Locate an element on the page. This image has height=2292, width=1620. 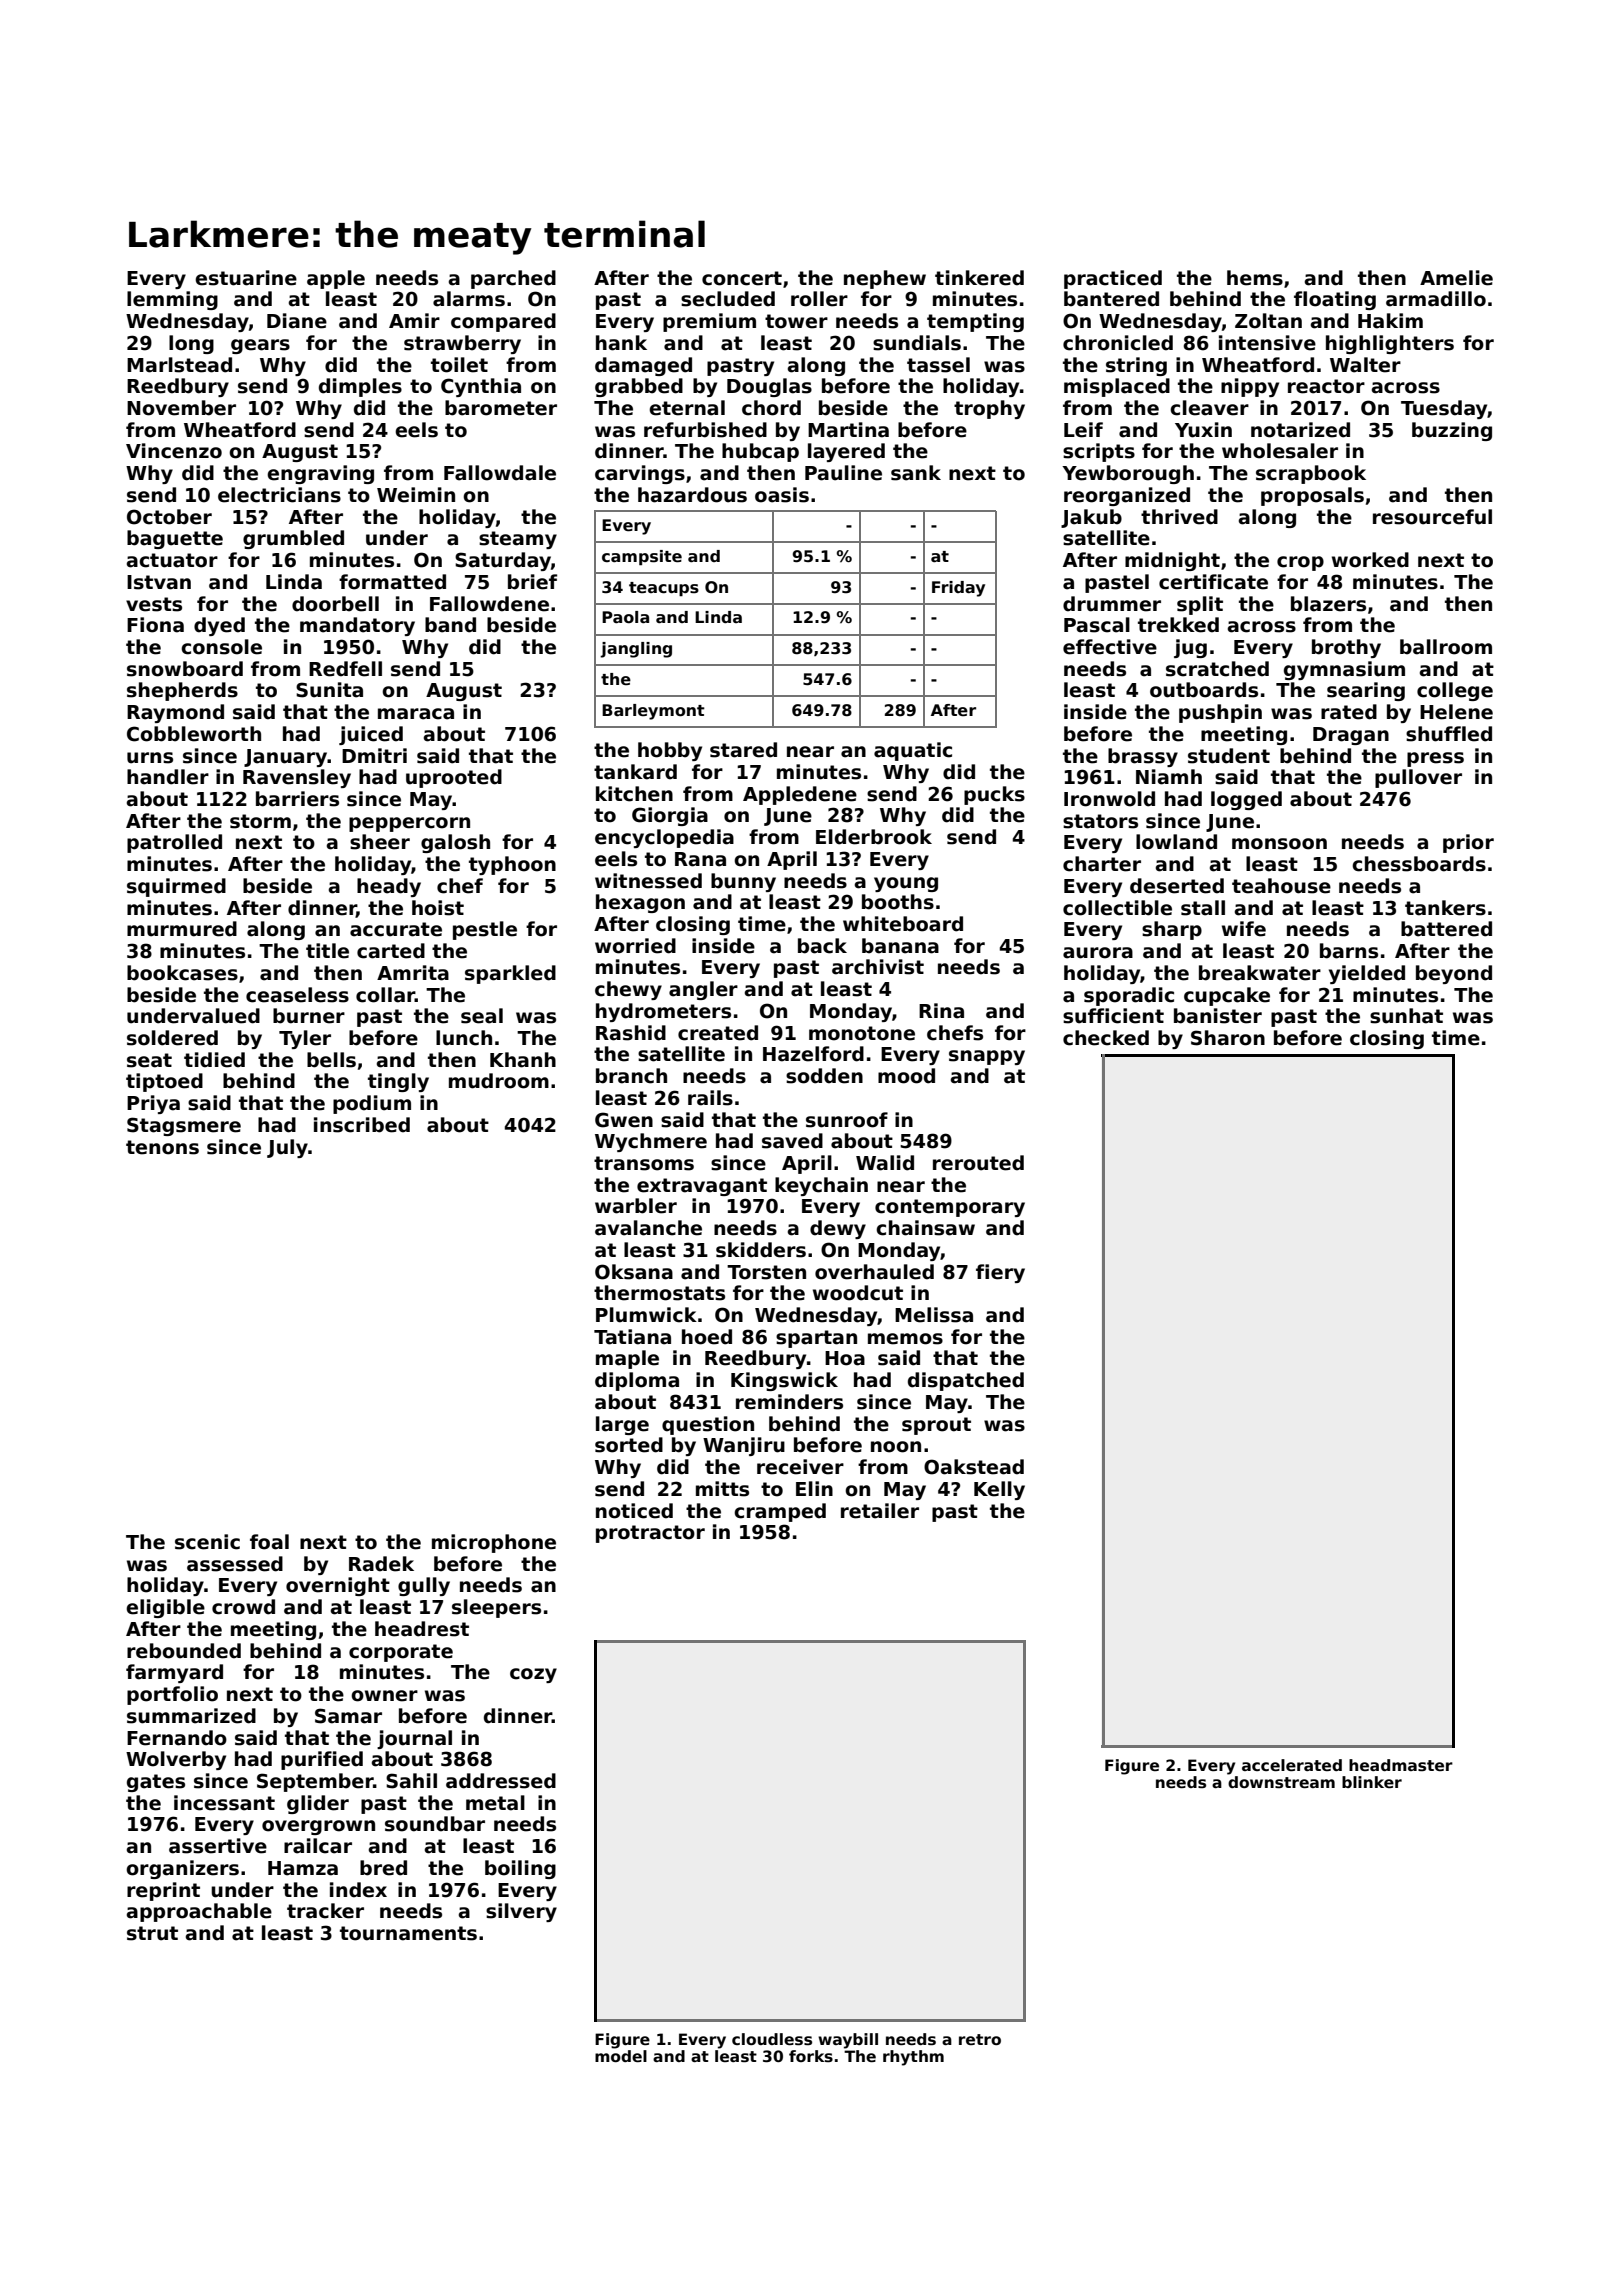
Friday is located at coordinates (958, 589).
